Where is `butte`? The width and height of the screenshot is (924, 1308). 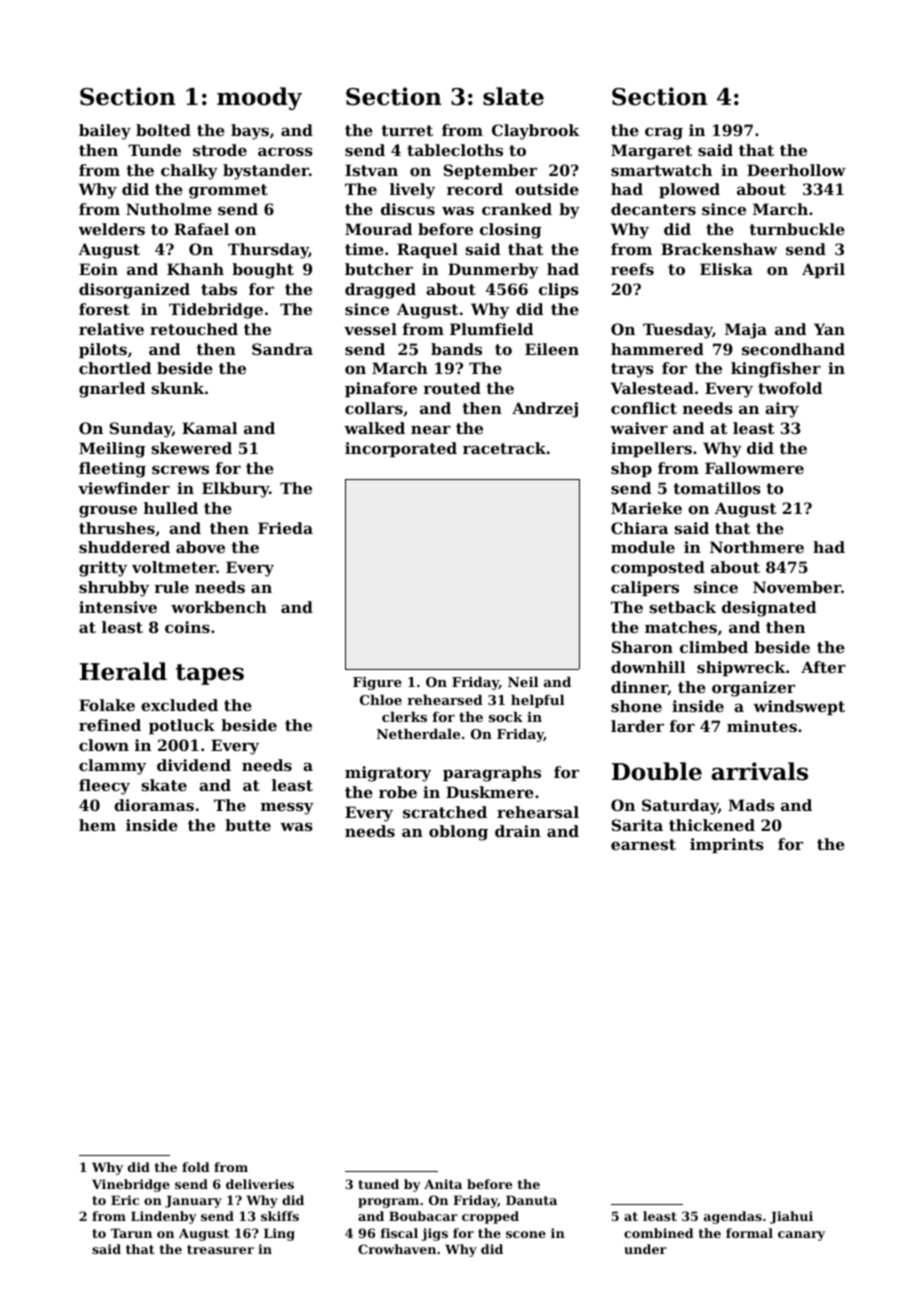 butte is located at coordinates (248, 825).
